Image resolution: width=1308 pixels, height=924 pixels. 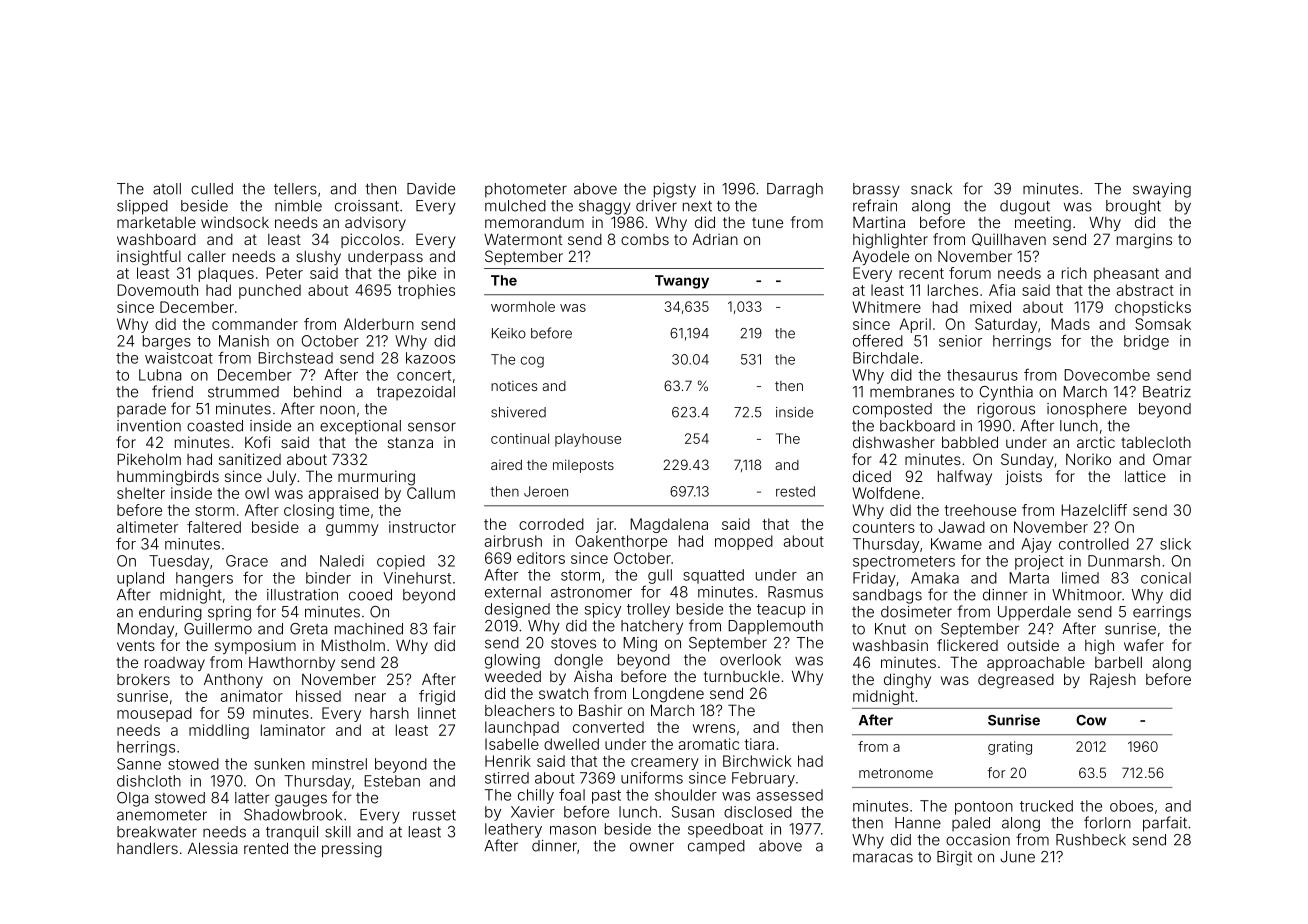 I want to click on Martina, so click(x=879, y=222).
